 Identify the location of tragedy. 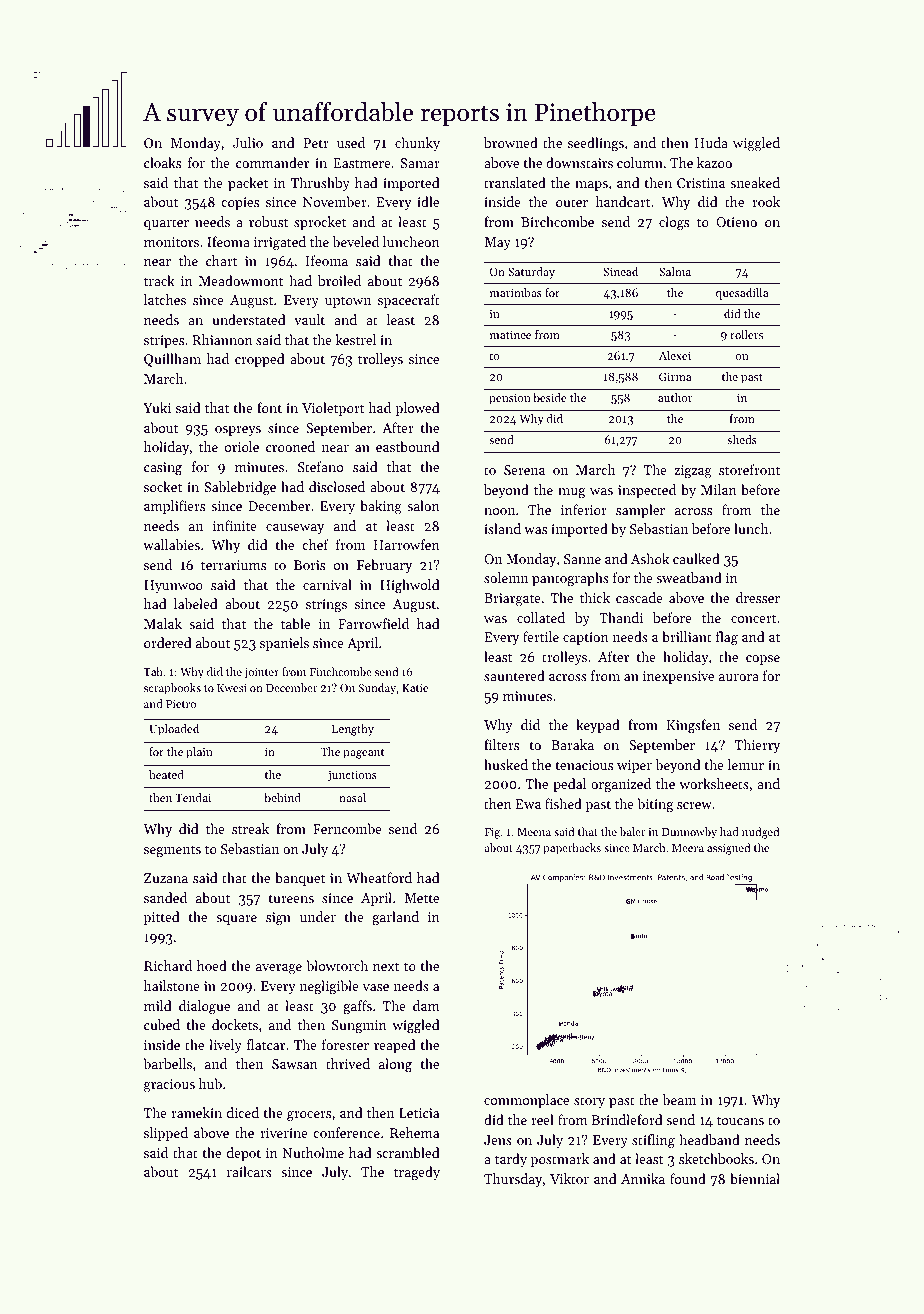
(417, 1173).
